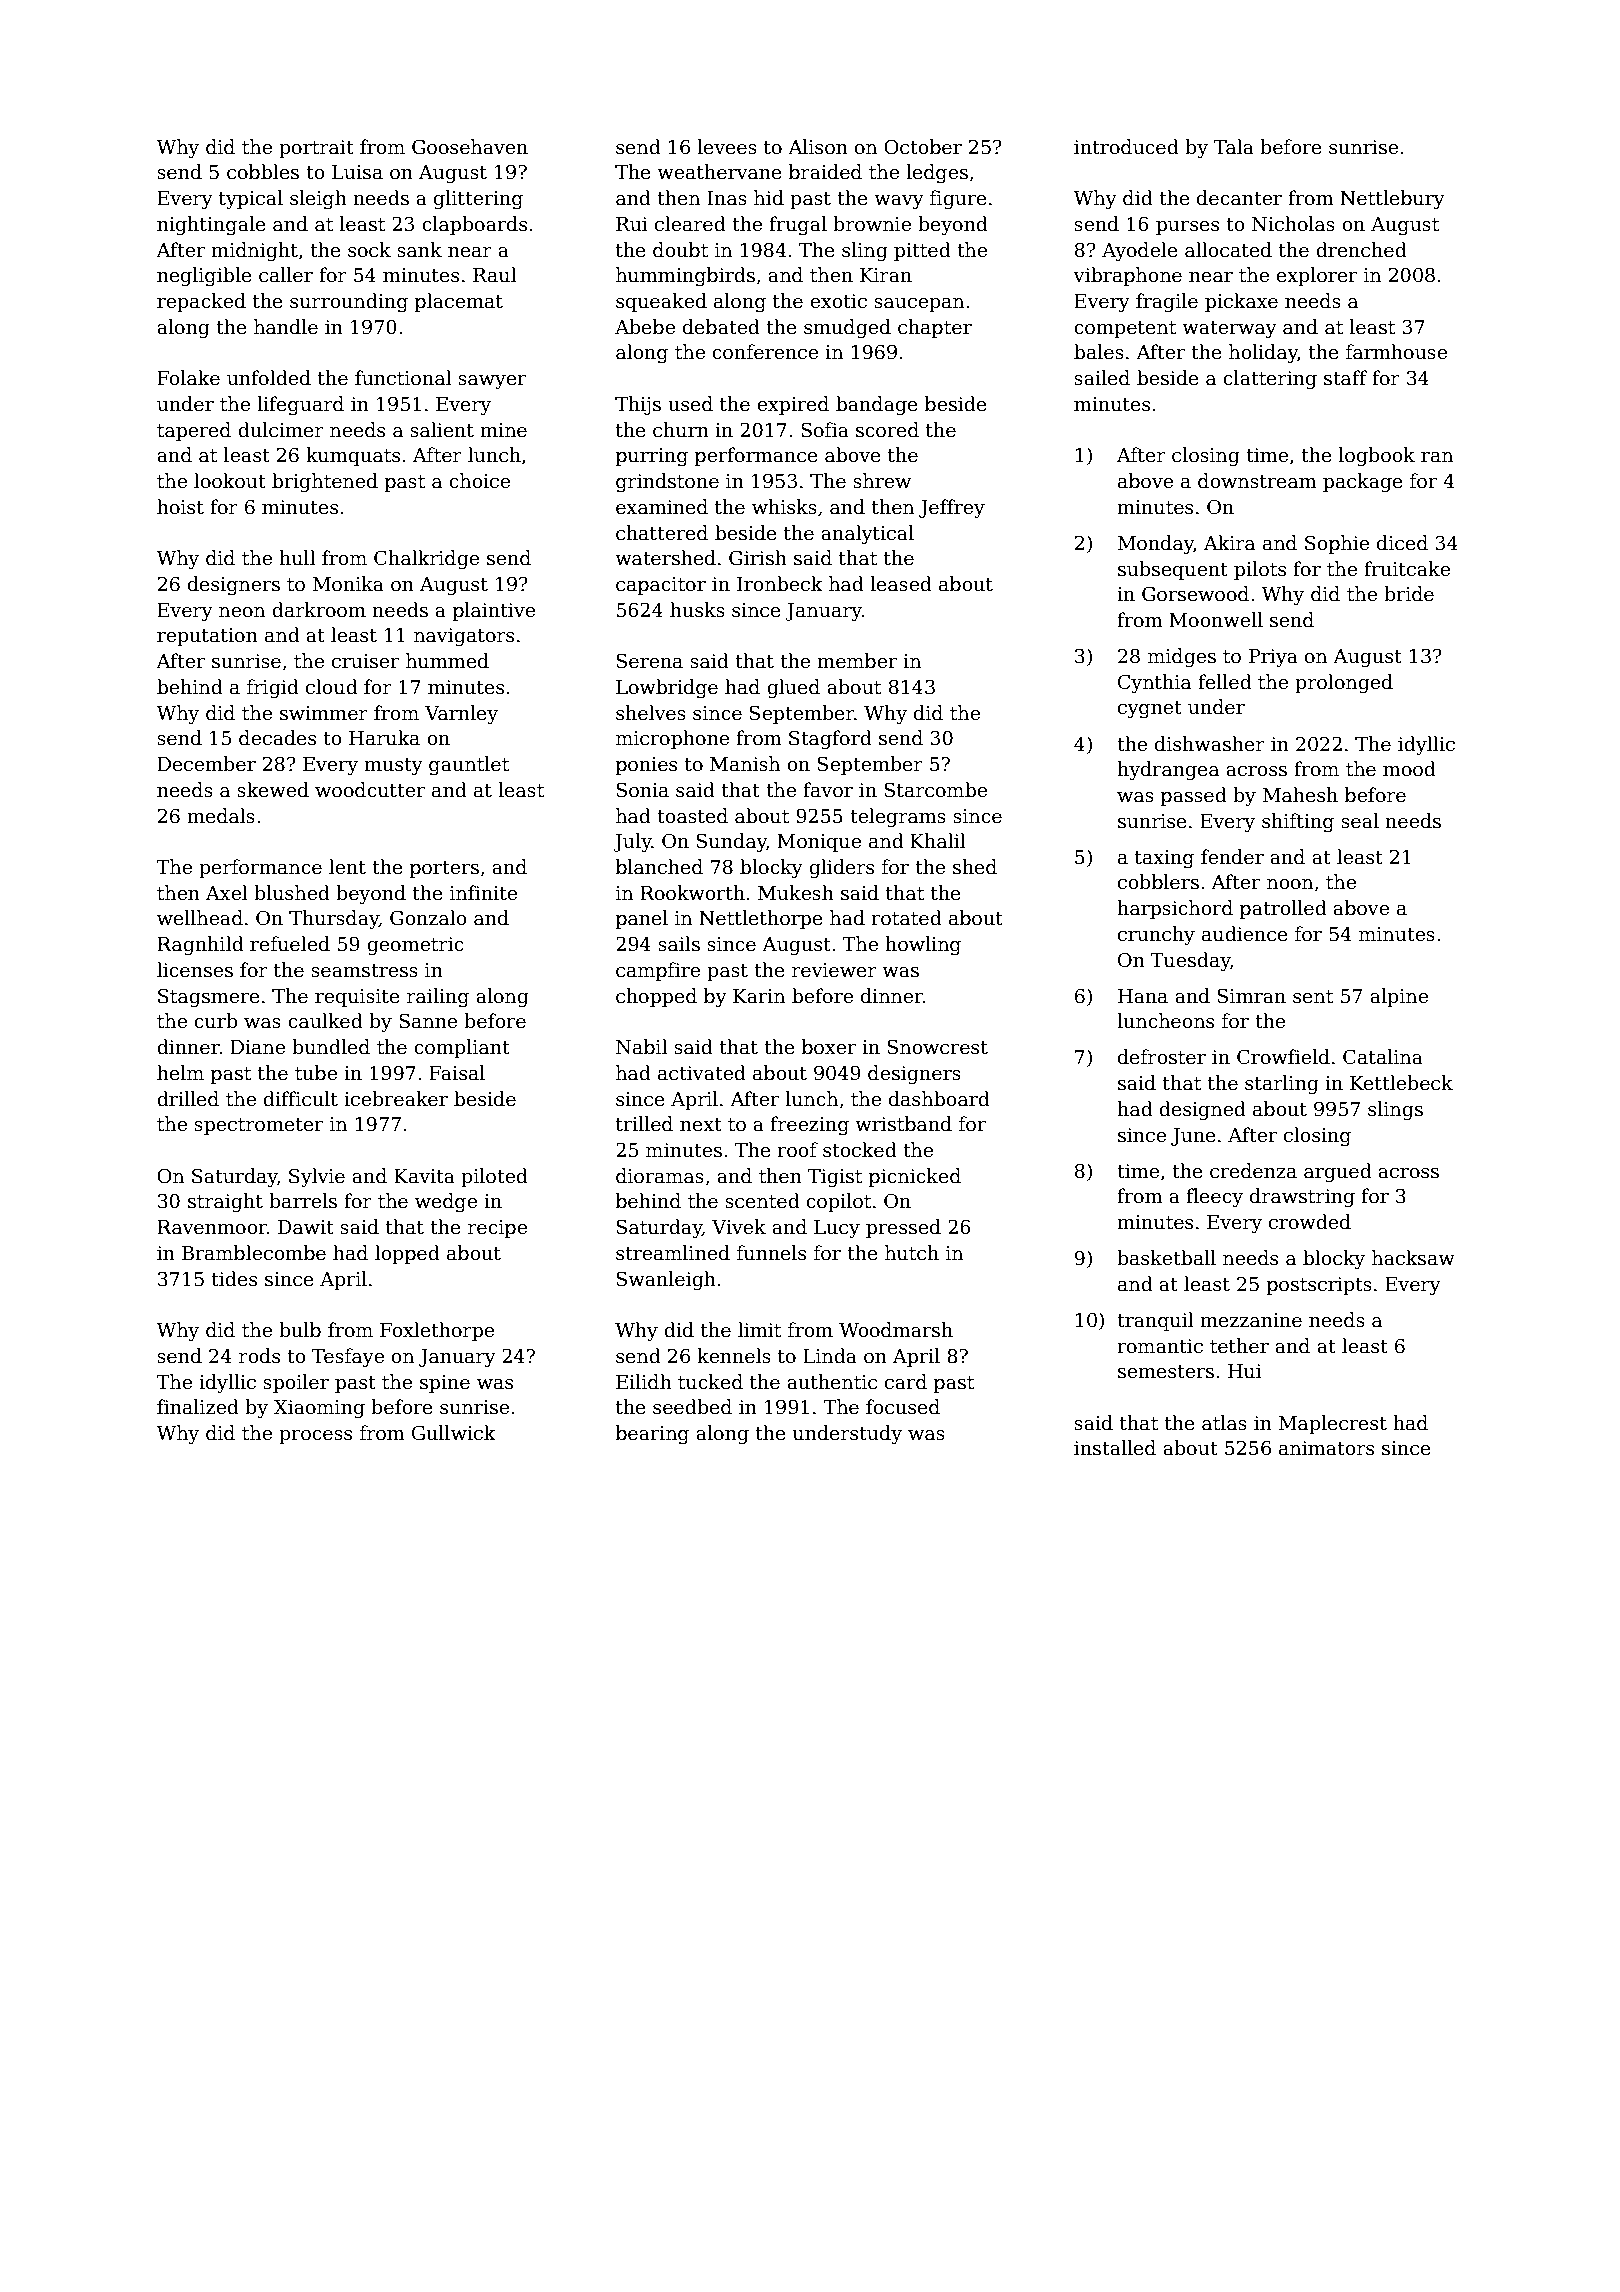 Image resolution: width=1620 pixels, height=2292 pixels. I want to click on process, so click(315, 1437).
